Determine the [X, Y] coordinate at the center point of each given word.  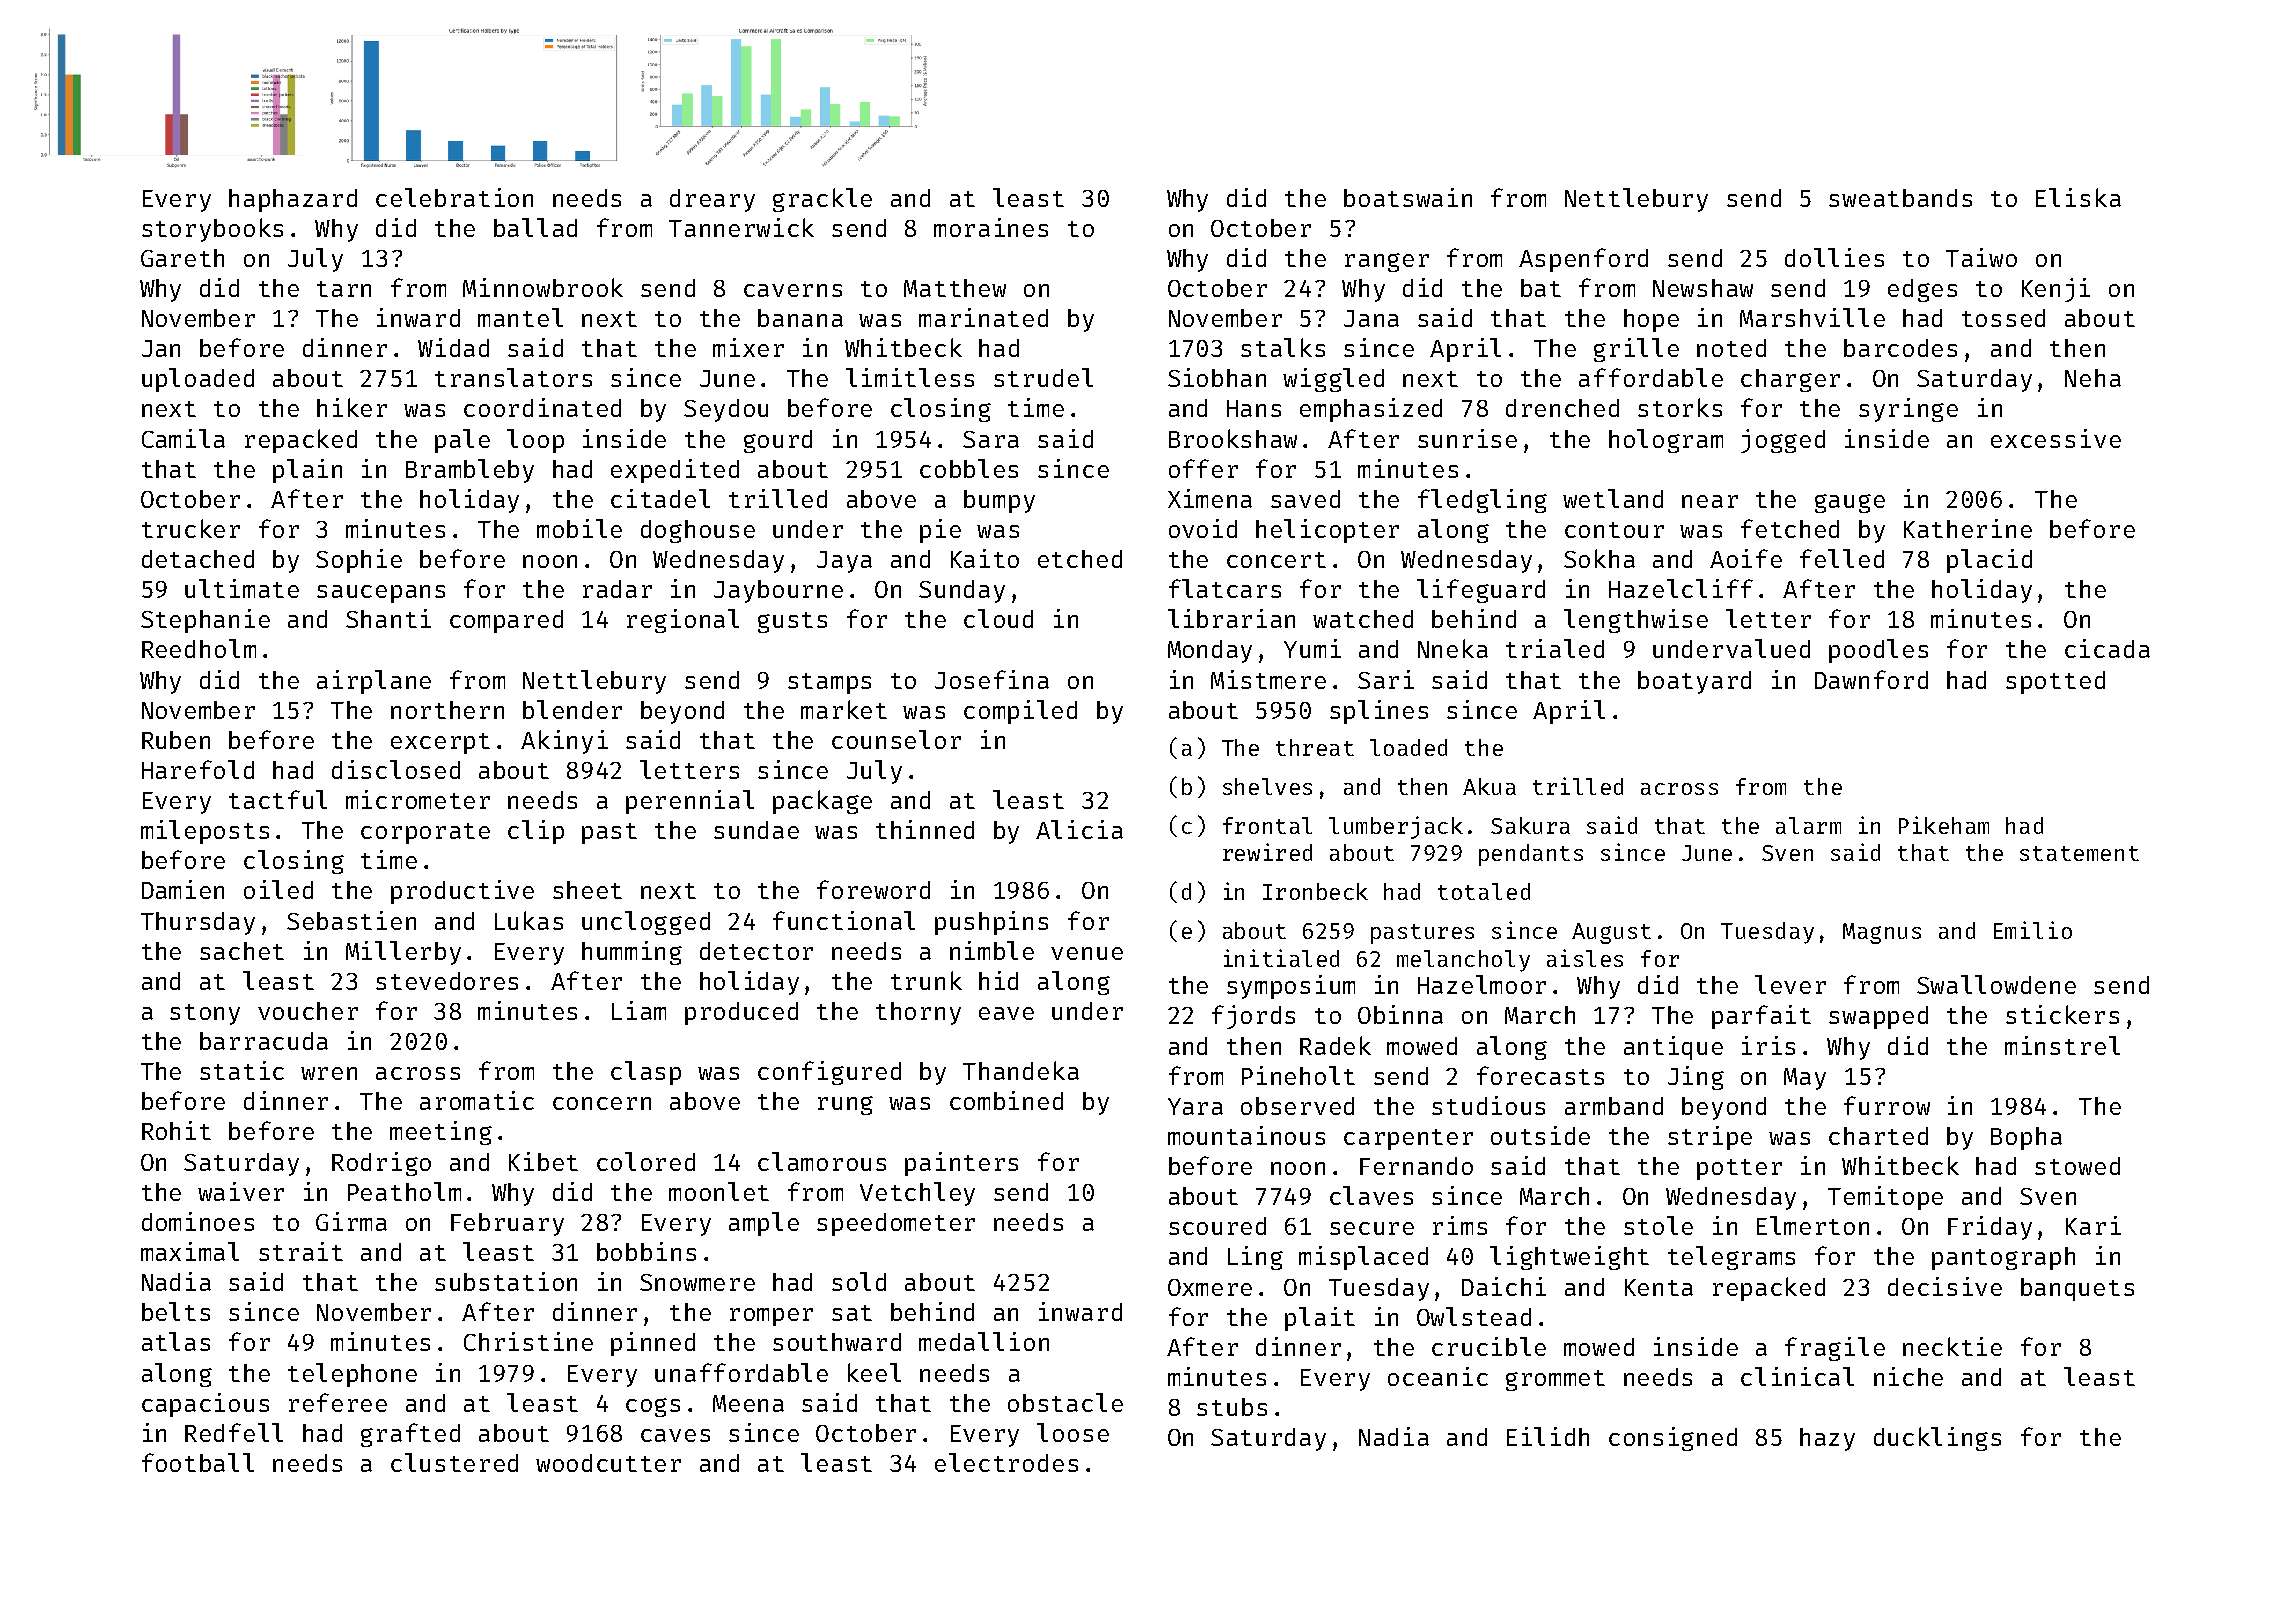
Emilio [2033, 930]
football [198, 1462]
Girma [351, 1221]
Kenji [2056, 290]
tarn [344, 289]
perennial [690, 802]
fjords [1253, 1017]
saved [1305, 499]
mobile [579, 528]
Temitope [1885, 1198]
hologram [1666, 441]
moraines [991, 227]
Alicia [1079, 829]
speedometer [896, 1224]
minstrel [2062, 1045]
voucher [308, 1011]
